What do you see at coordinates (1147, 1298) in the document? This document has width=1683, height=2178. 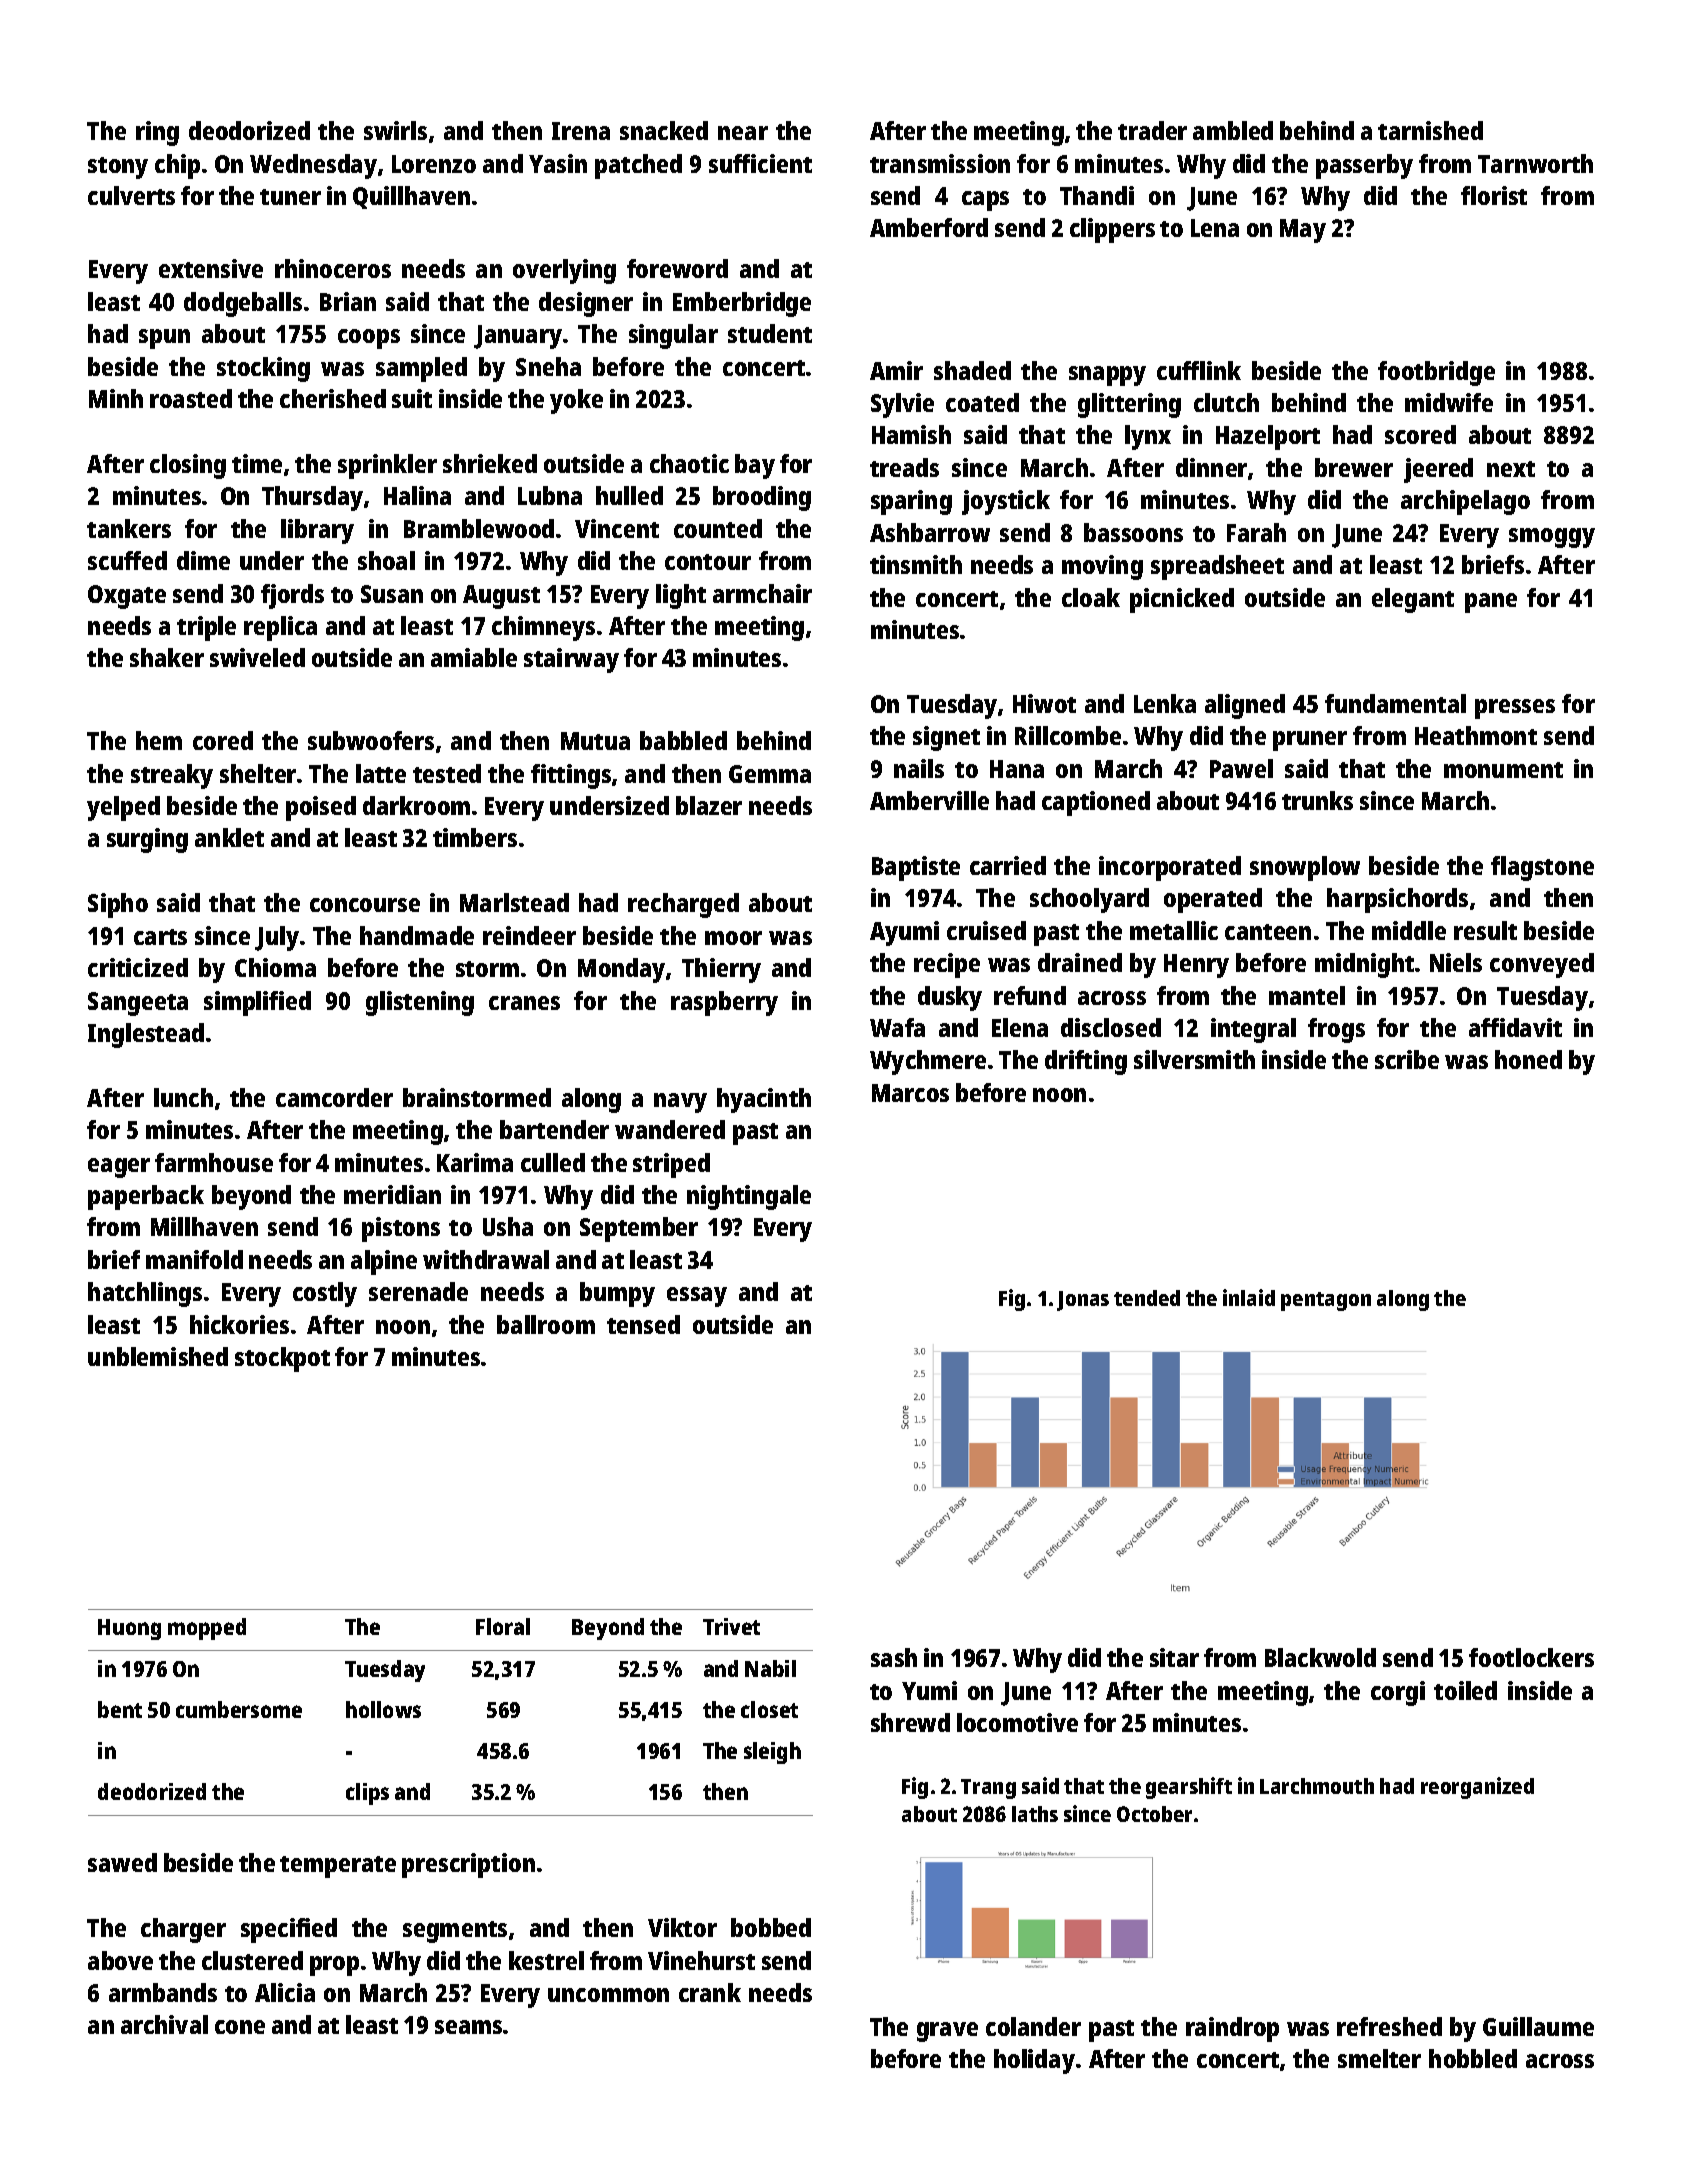 I see `tended` at bounding box center [1147, 1298].
